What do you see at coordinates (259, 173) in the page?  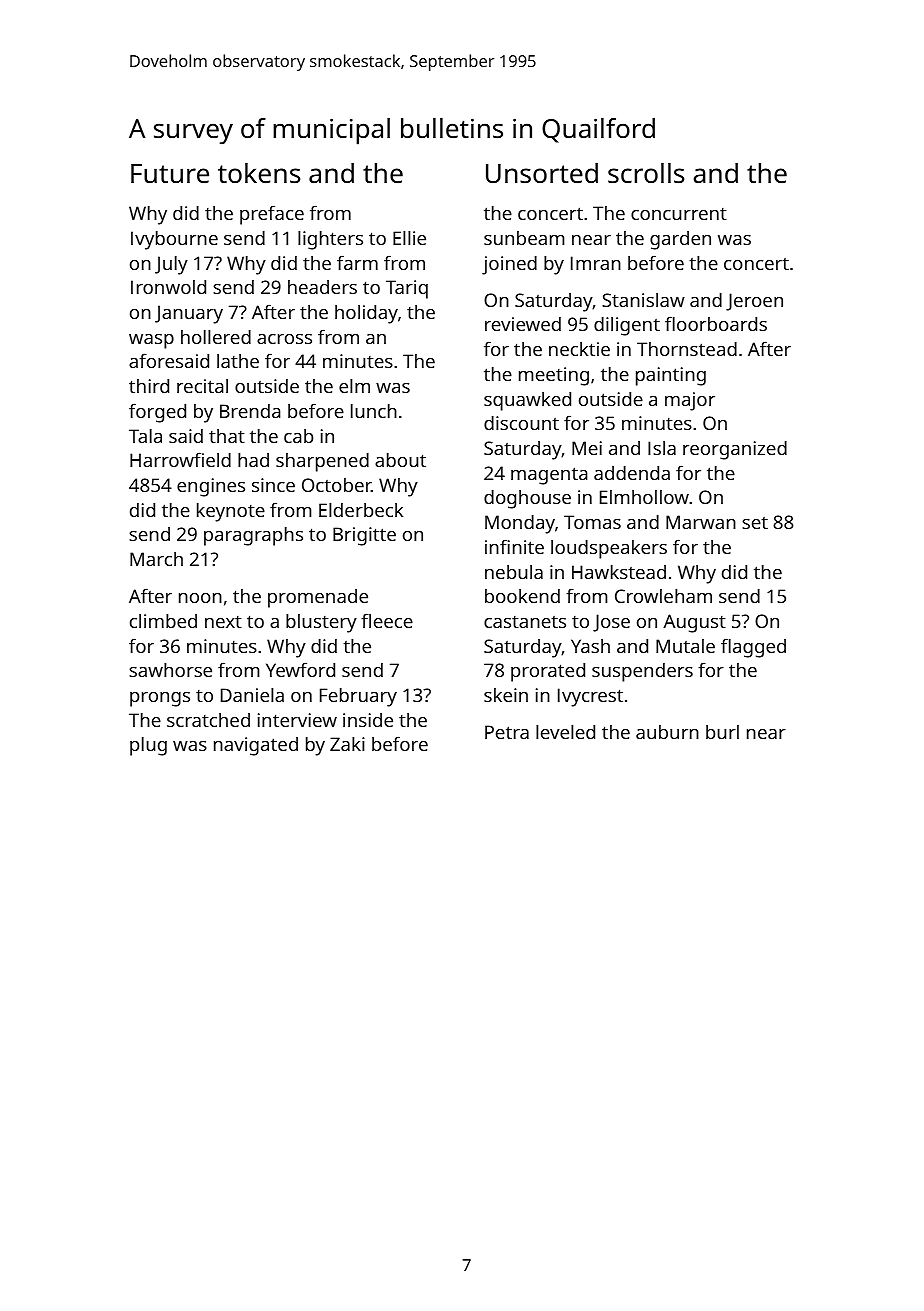 I see `tokens` at bounding box center [259, 173].
